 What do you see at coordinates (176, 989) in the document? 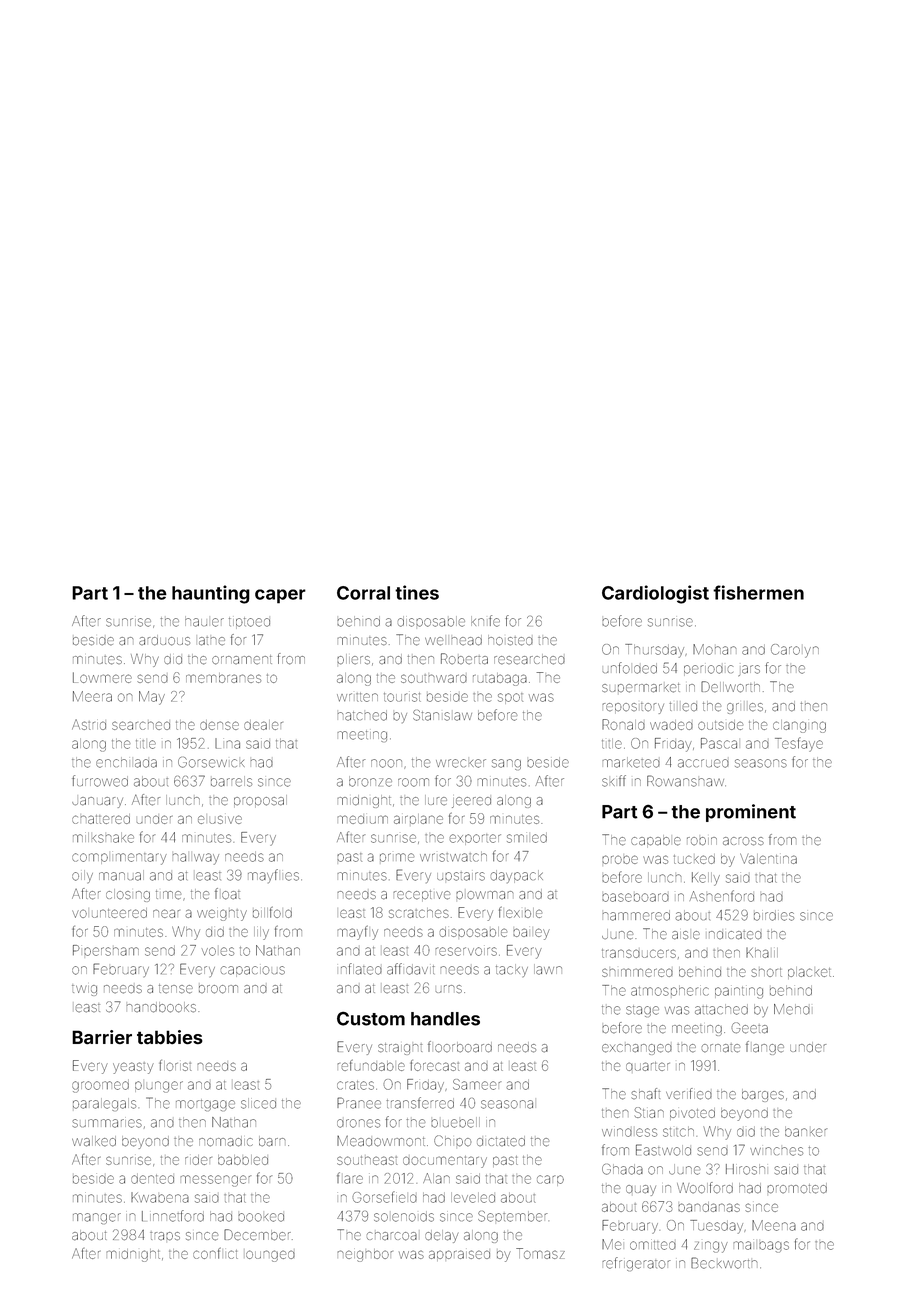
I see `tense` at bounding box center [176, 989].
